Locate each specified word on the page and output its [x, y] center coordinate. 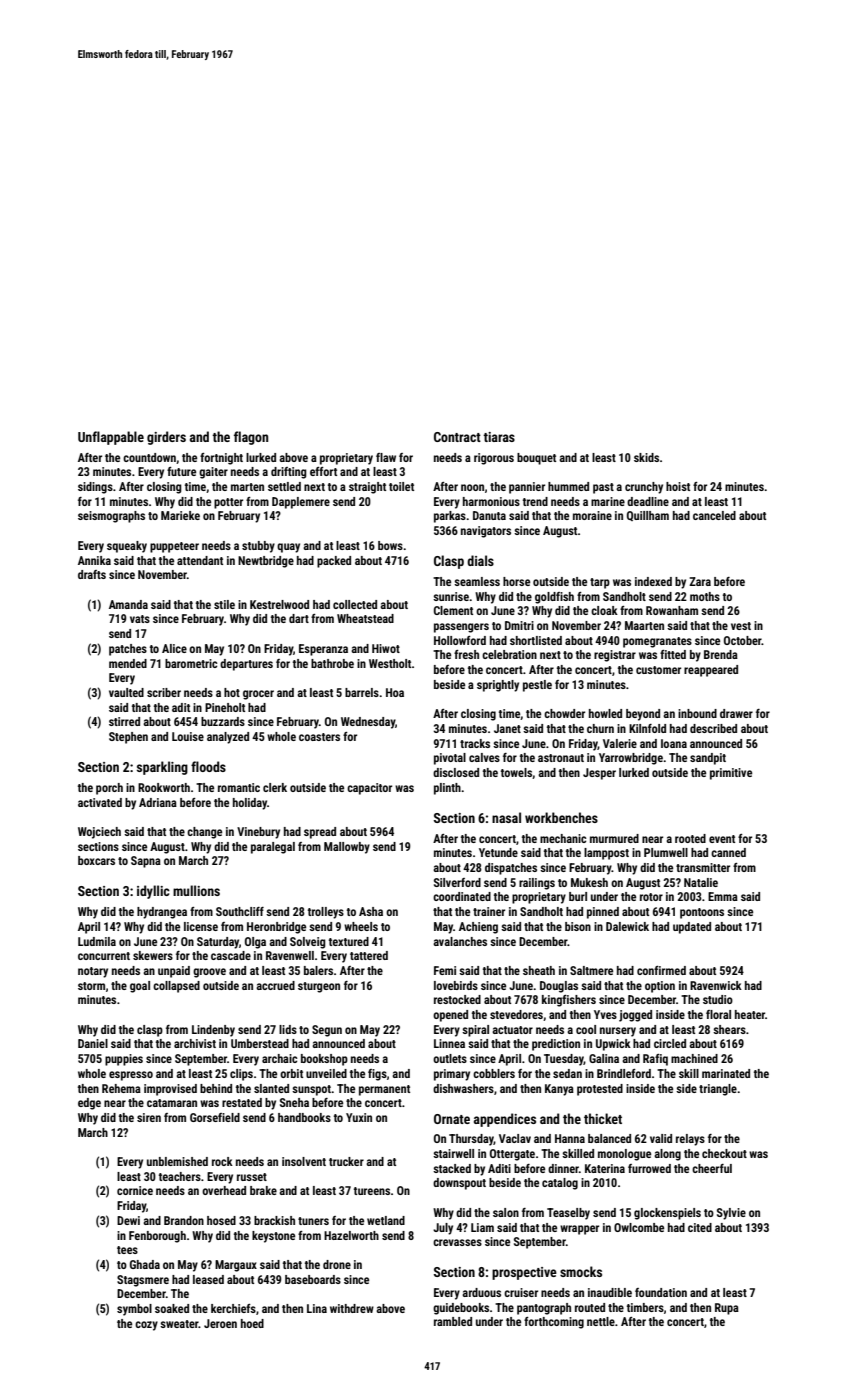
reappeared [711, 671]
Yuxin [359, 1117]
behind [216, 1088]
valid [661, 1138]
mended [128, 663]
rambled [453, 1321]
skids [646, 457]
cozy [146, 1326]
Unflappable [111, 438]
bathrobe [332, 663]
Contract [457, 437]
